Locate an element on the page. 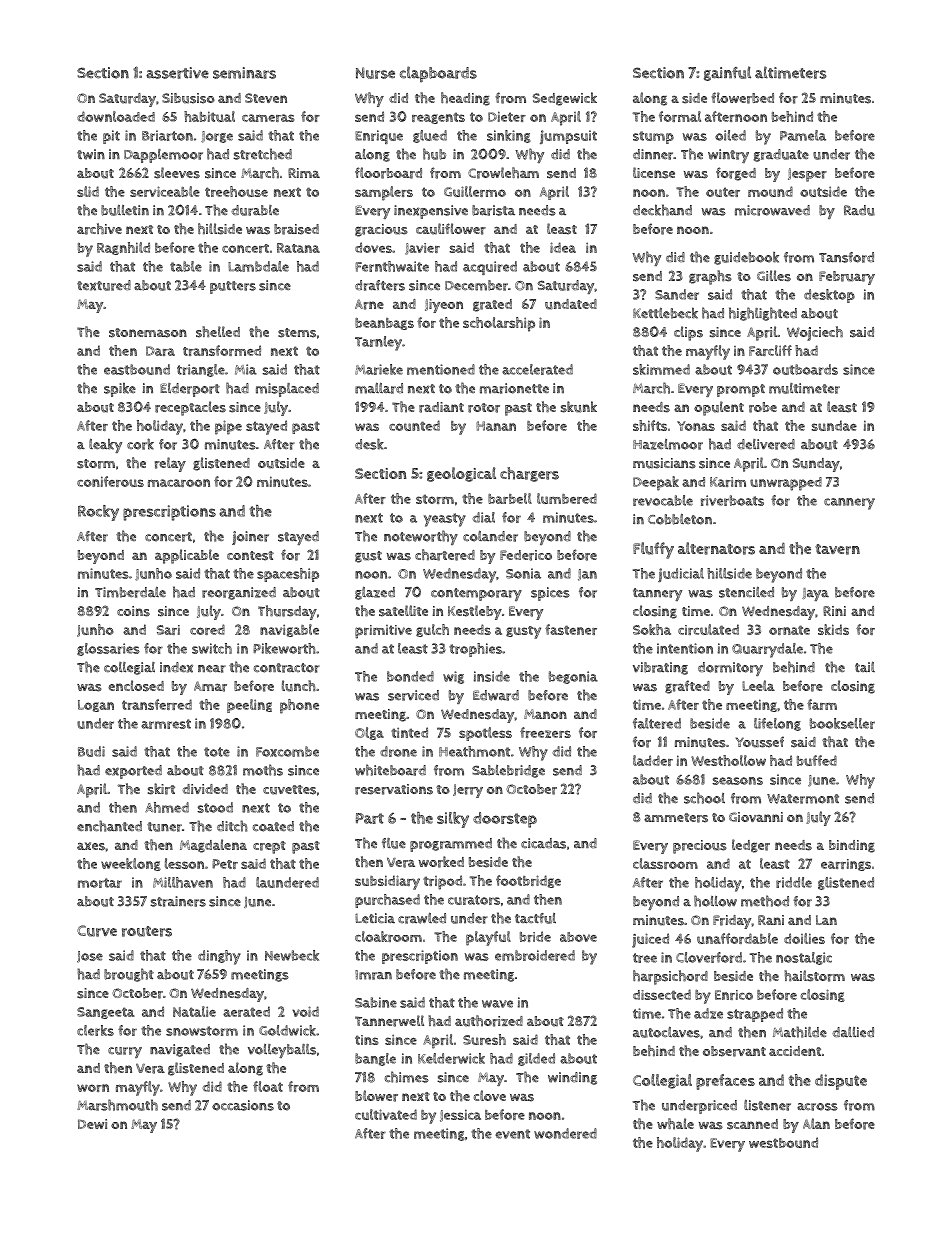 Image resolution: width=952 pixels, height=1233 pixels. Nurse is located at coordinates (375, 73).
